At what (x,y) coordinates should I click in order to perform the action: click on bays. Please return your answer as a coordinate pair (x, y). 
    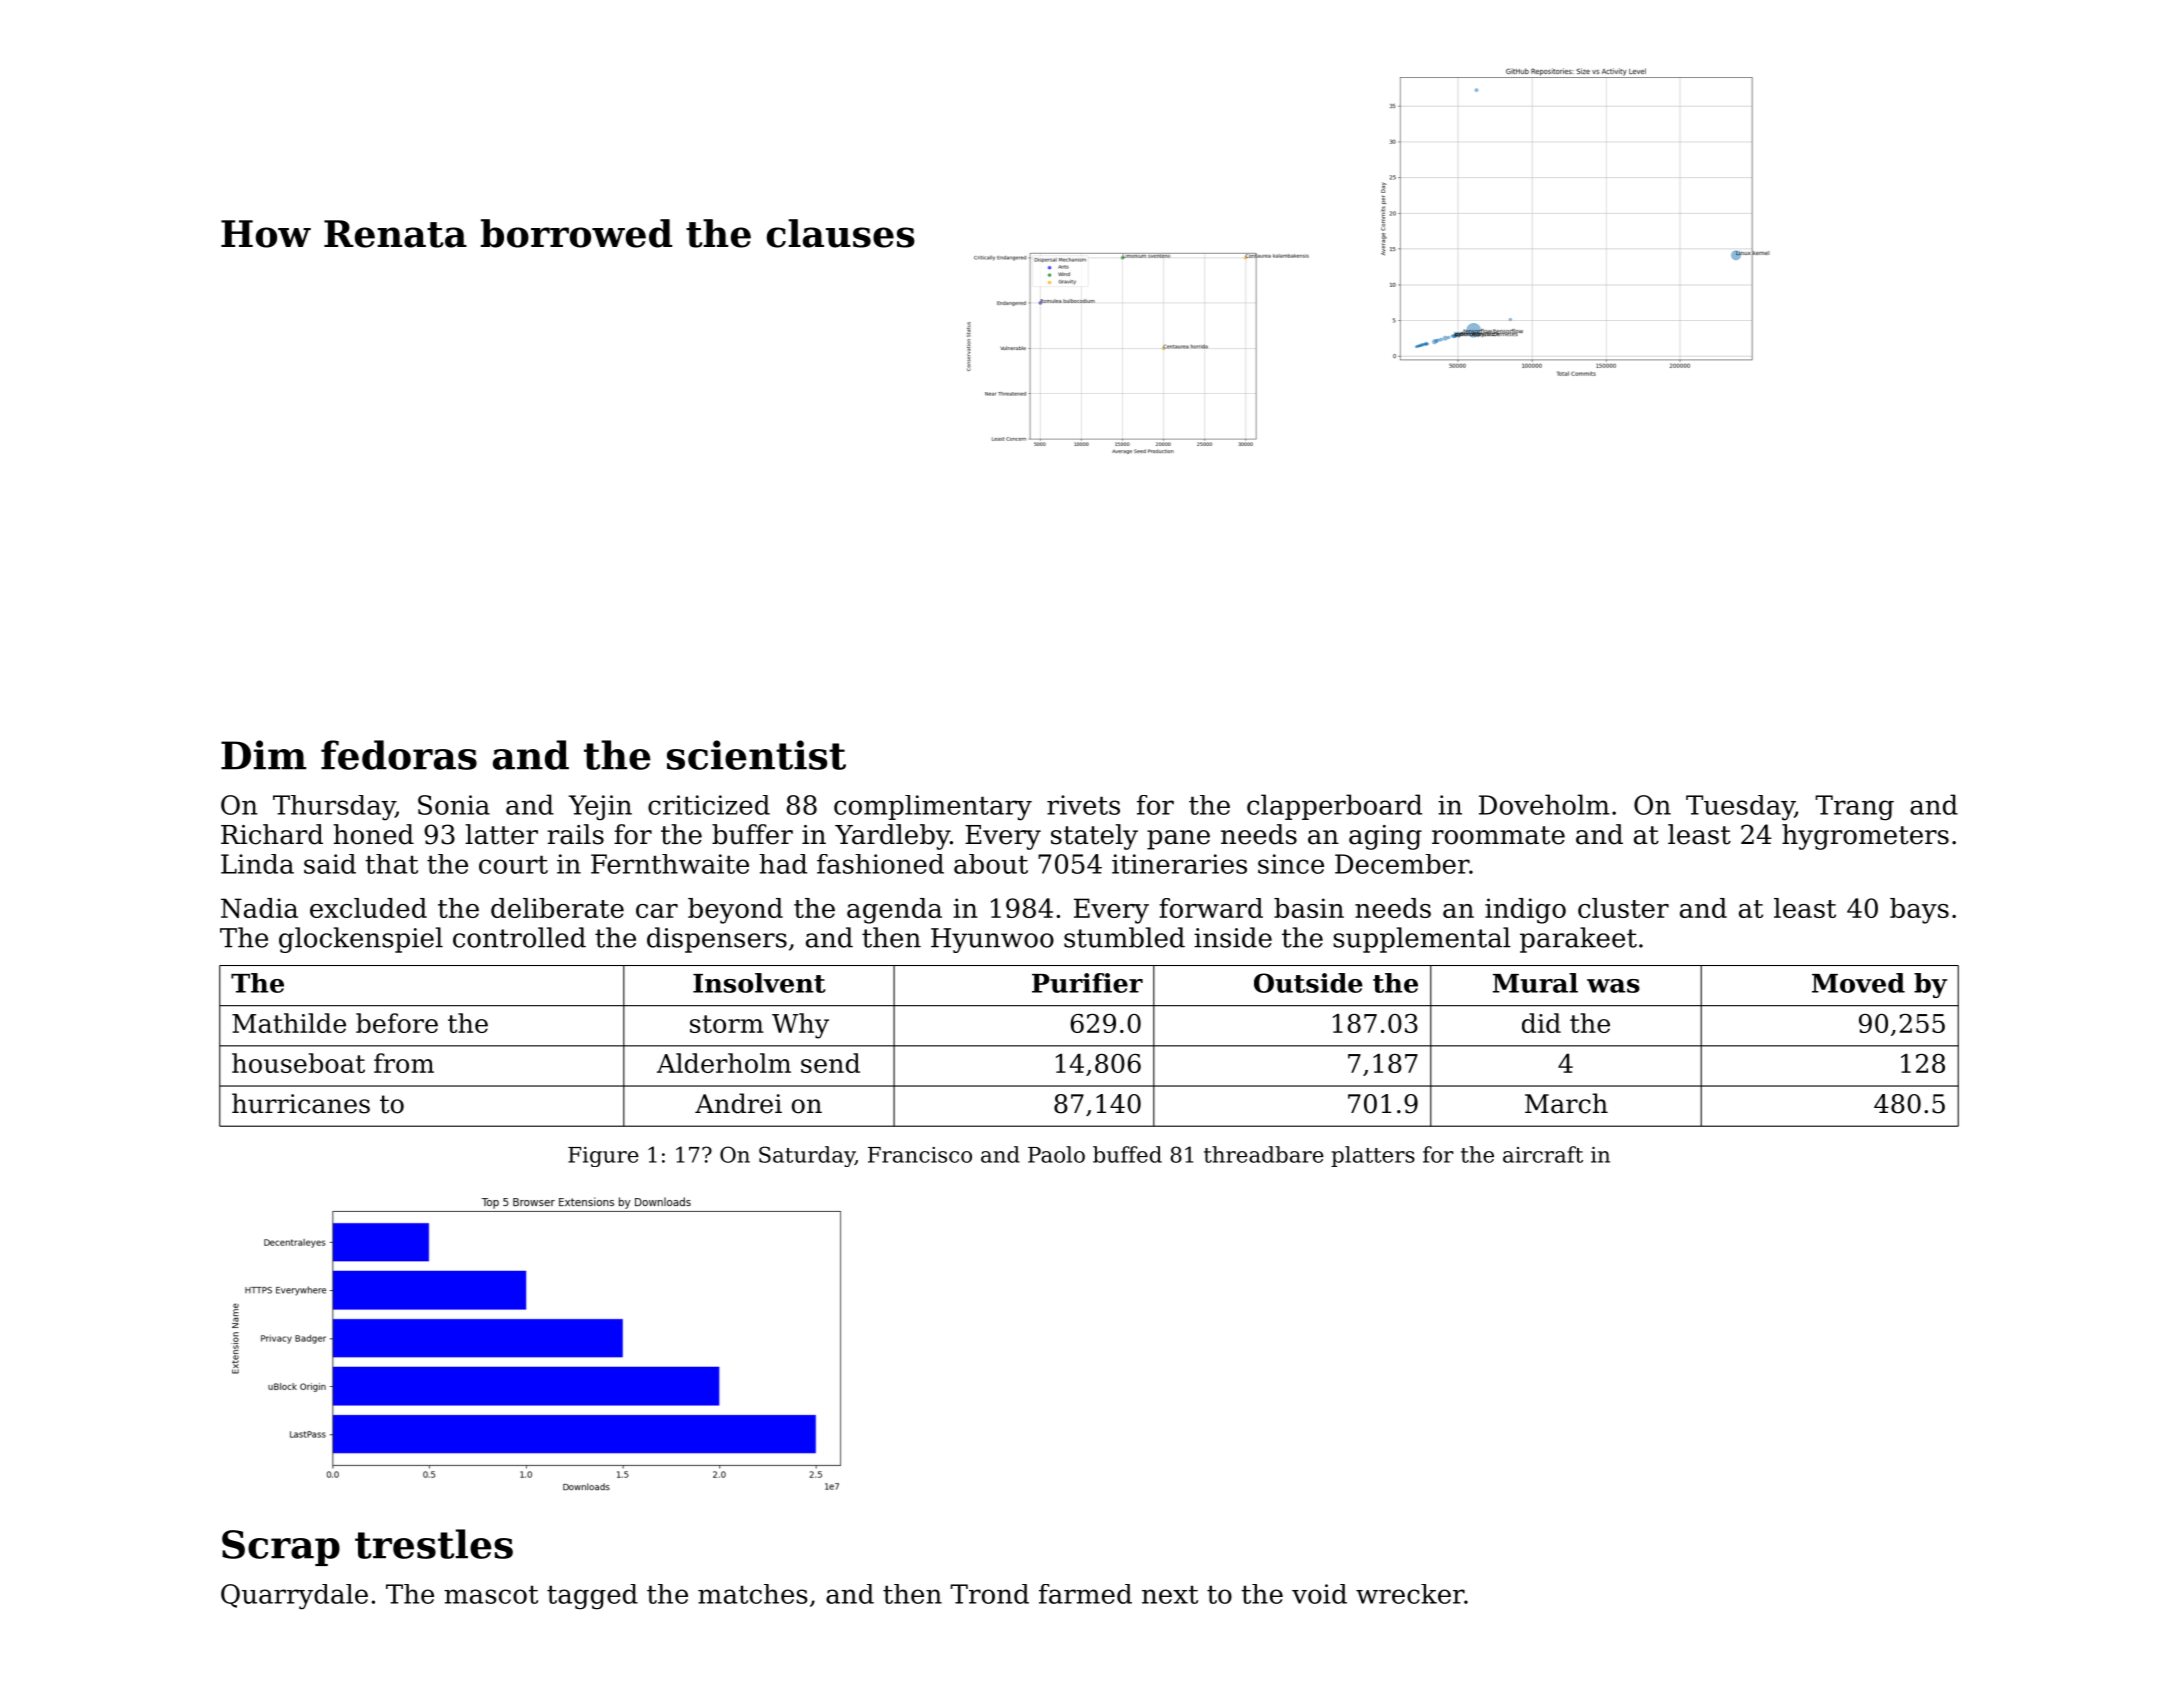
    Looking at the image, I should click on (1919, 911).
